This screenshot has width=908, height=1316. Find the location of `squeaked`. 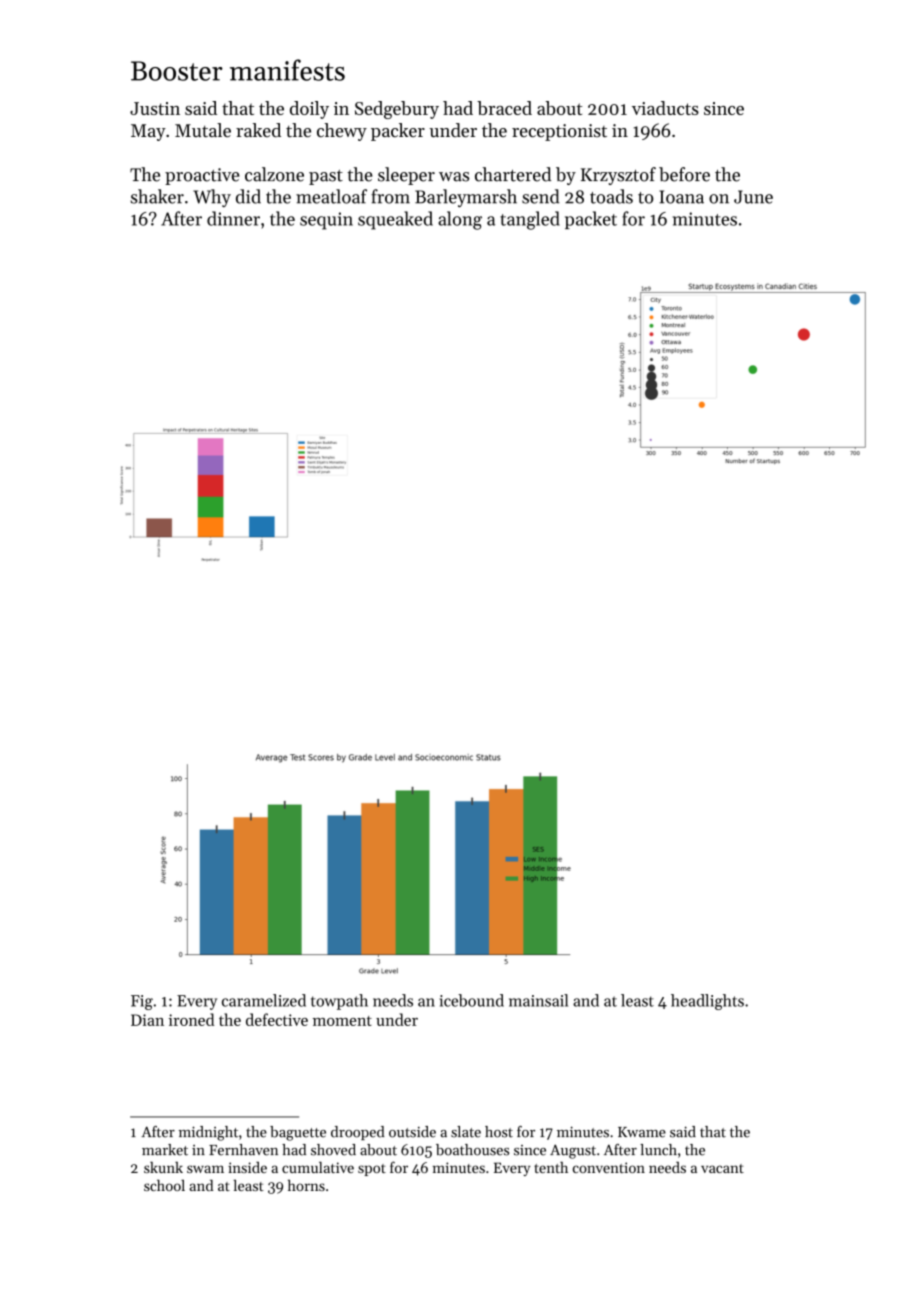

squeaked is located at coordinates (395, 220).
